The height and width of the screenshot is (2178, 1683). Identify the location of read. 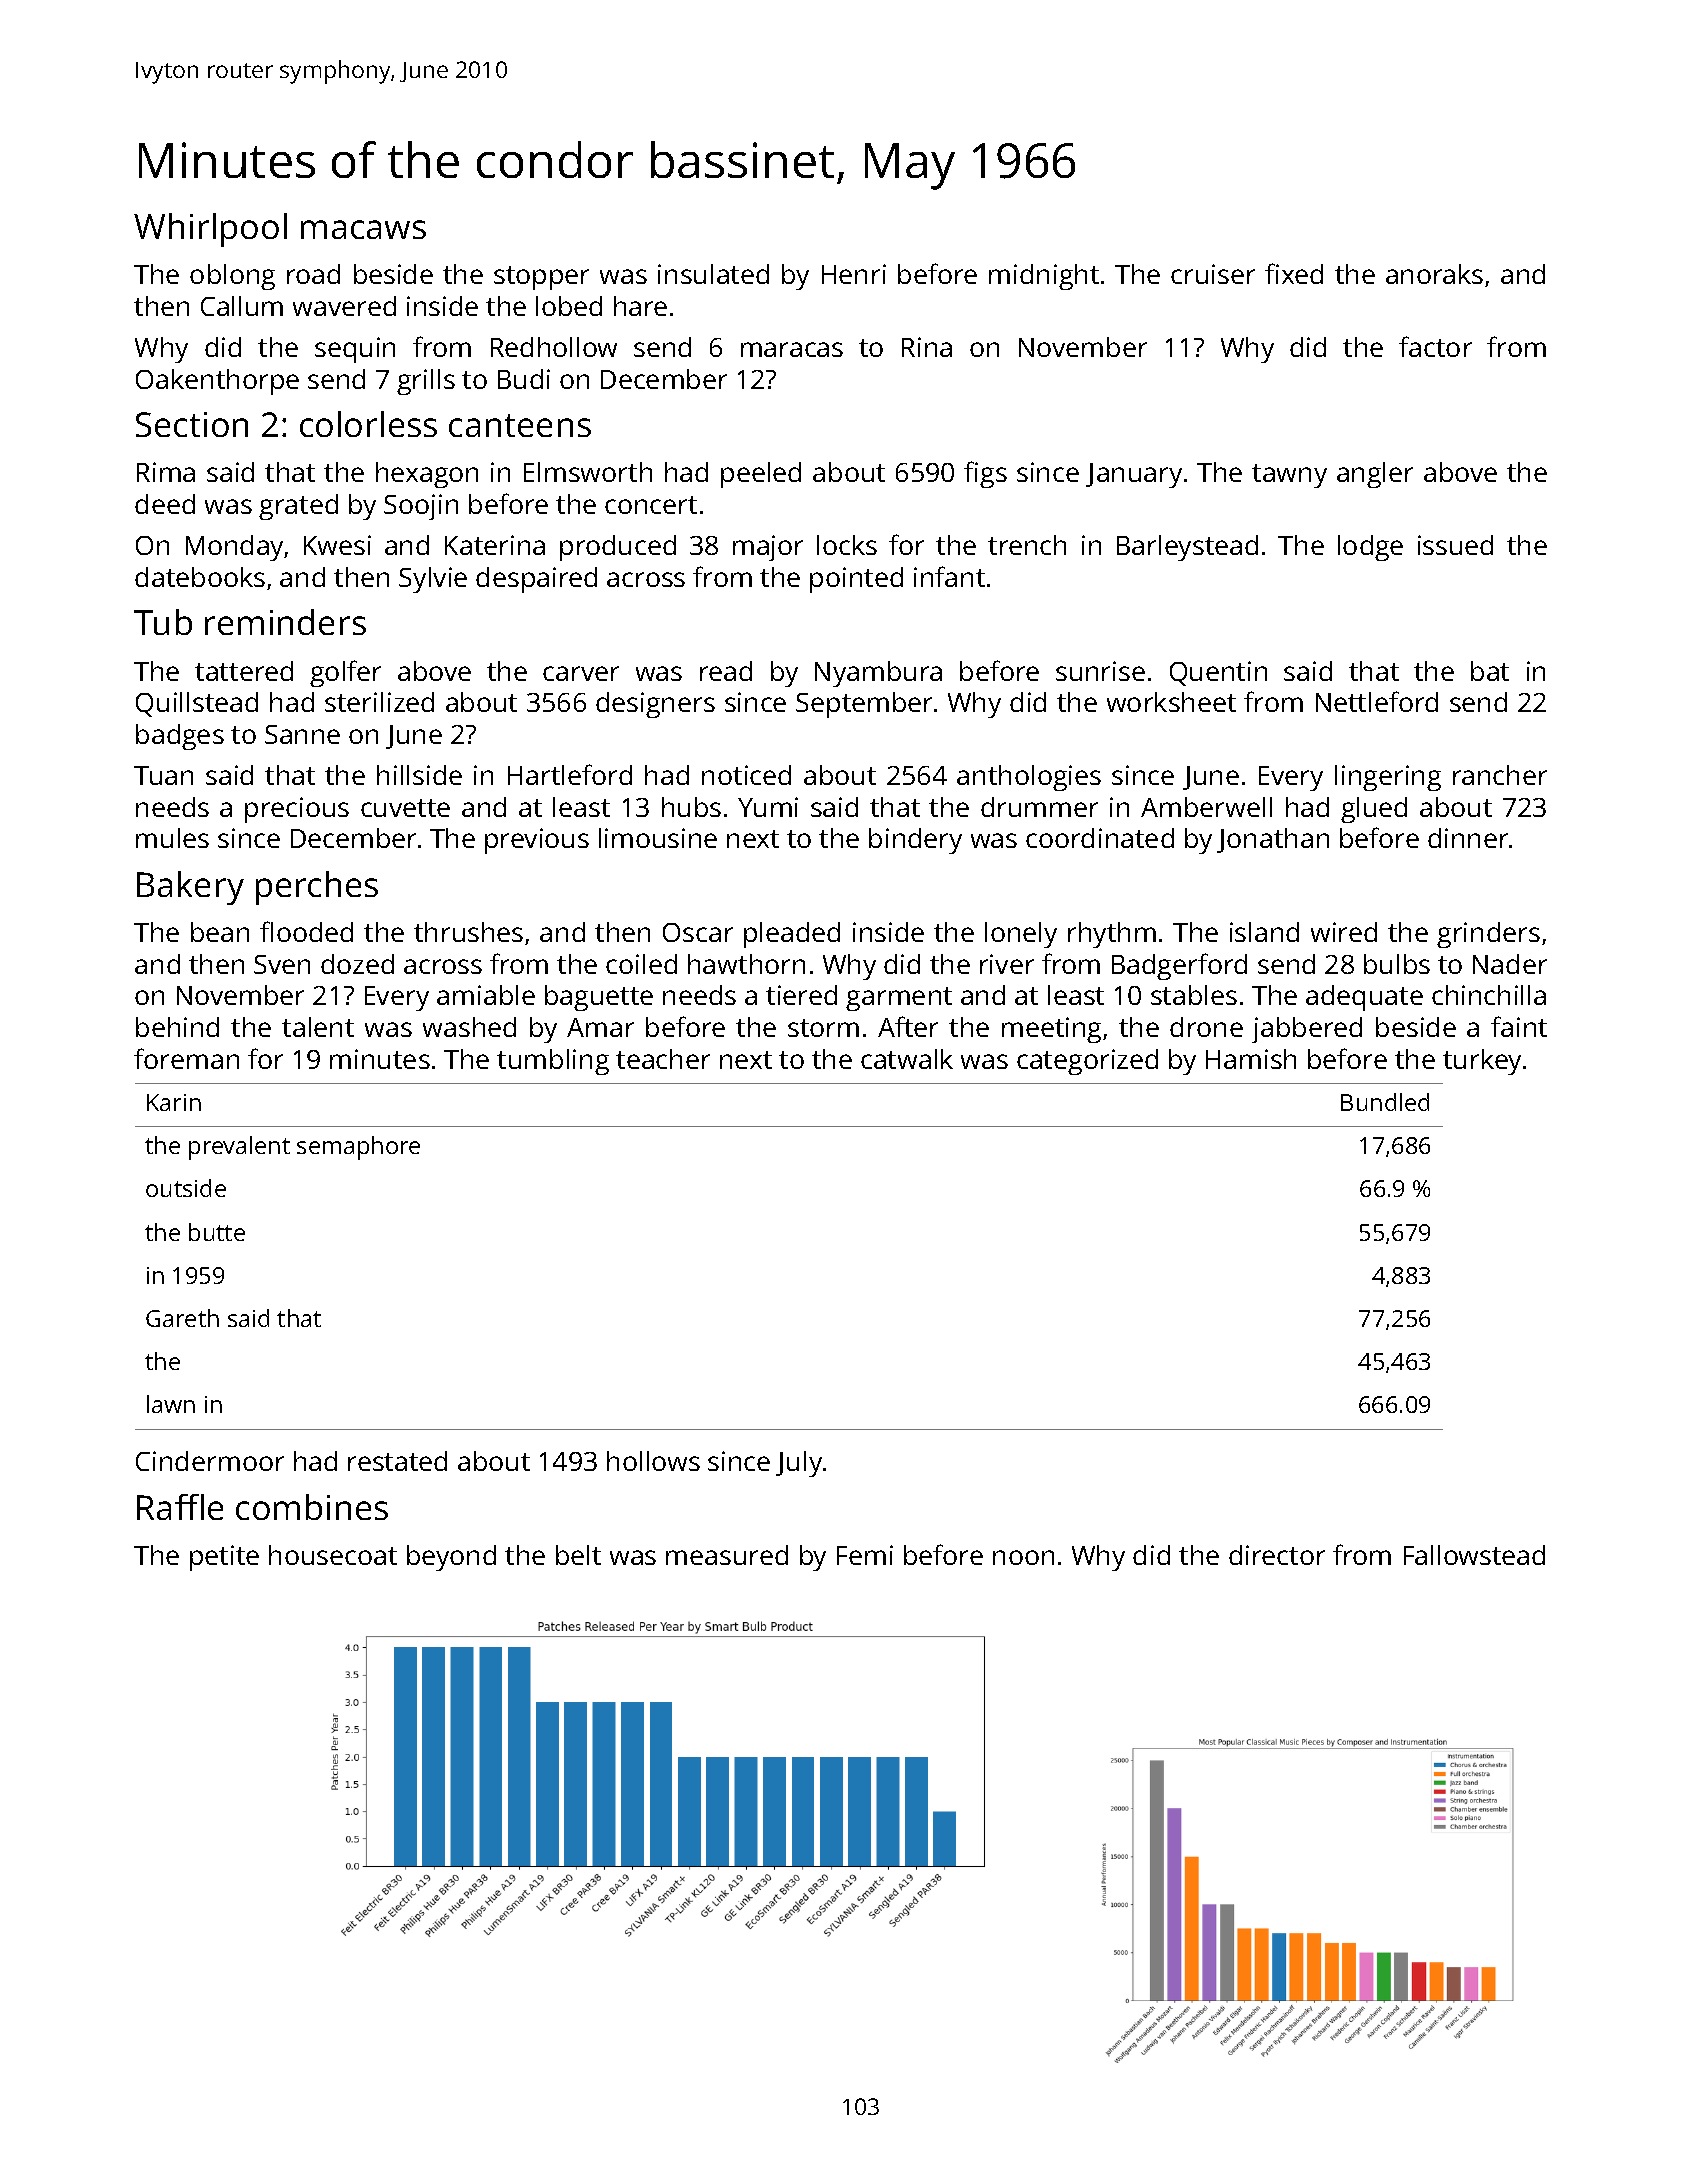
(726, 671).
